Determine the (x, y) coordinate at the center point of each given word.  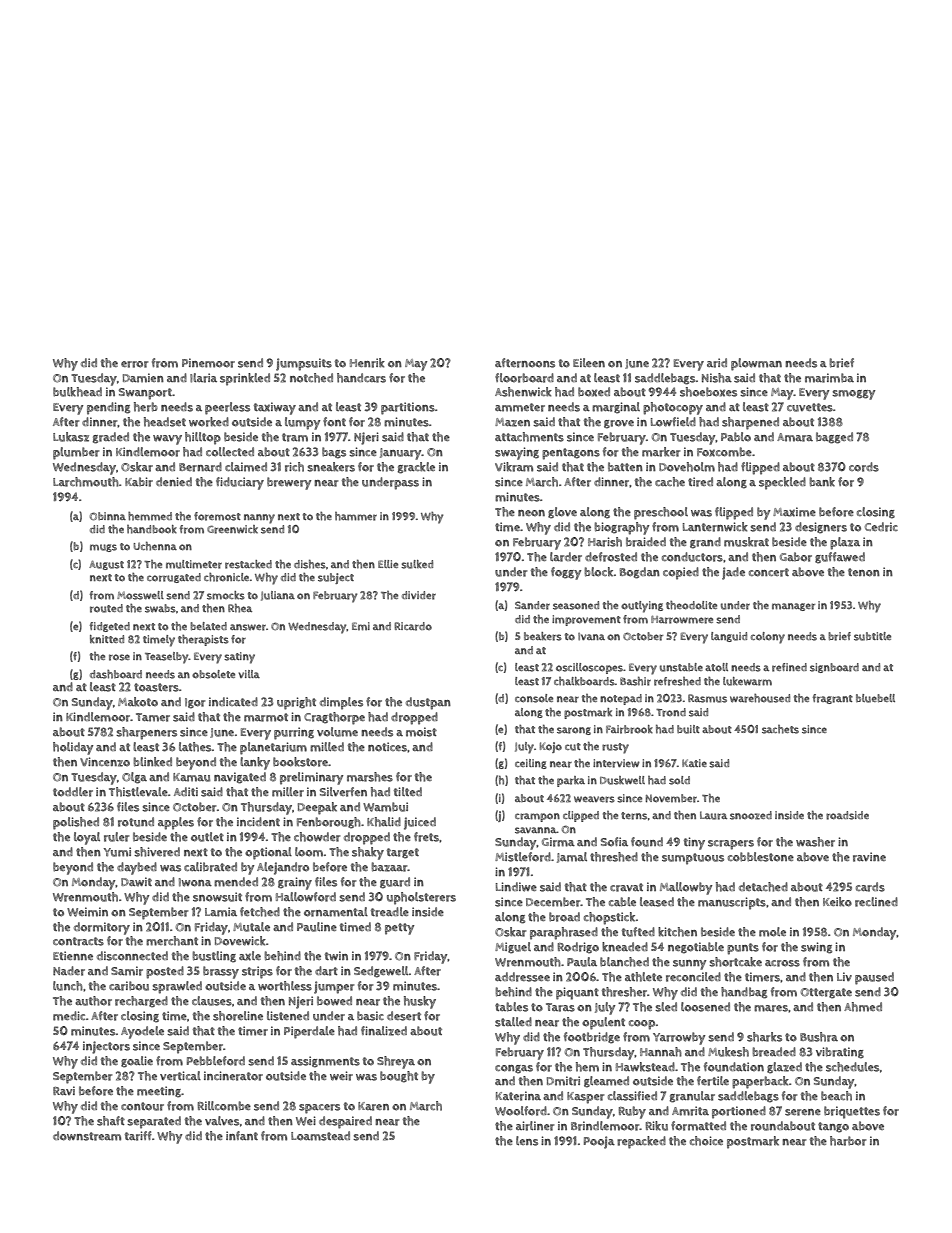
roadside (847, 815)
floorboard (524, 378)
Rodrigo (578, 948)
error (134, 364)
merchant (172, 941)
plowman (756, 364)
